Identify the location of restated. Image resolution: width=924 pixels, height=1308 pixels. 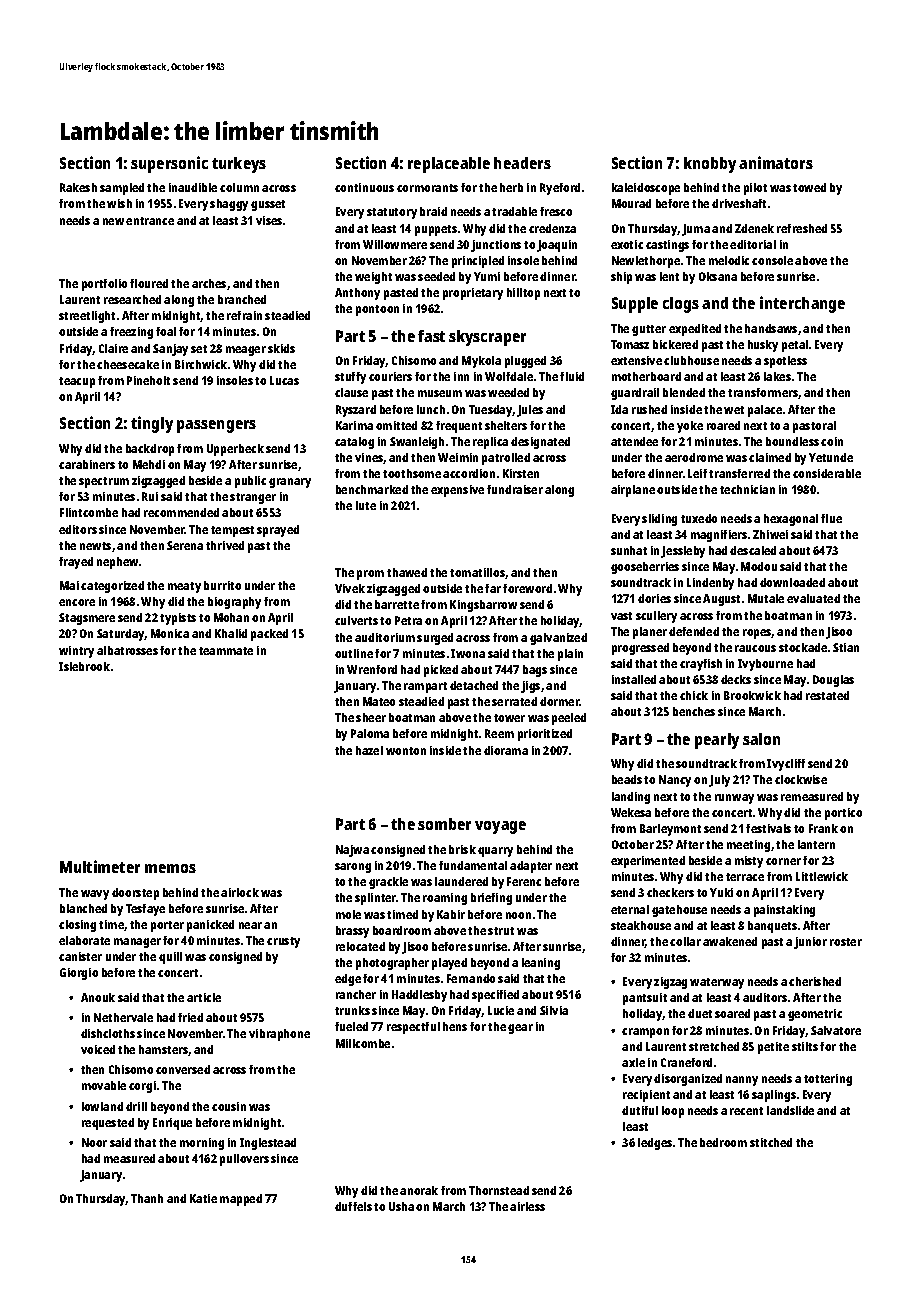
(827, 695).
